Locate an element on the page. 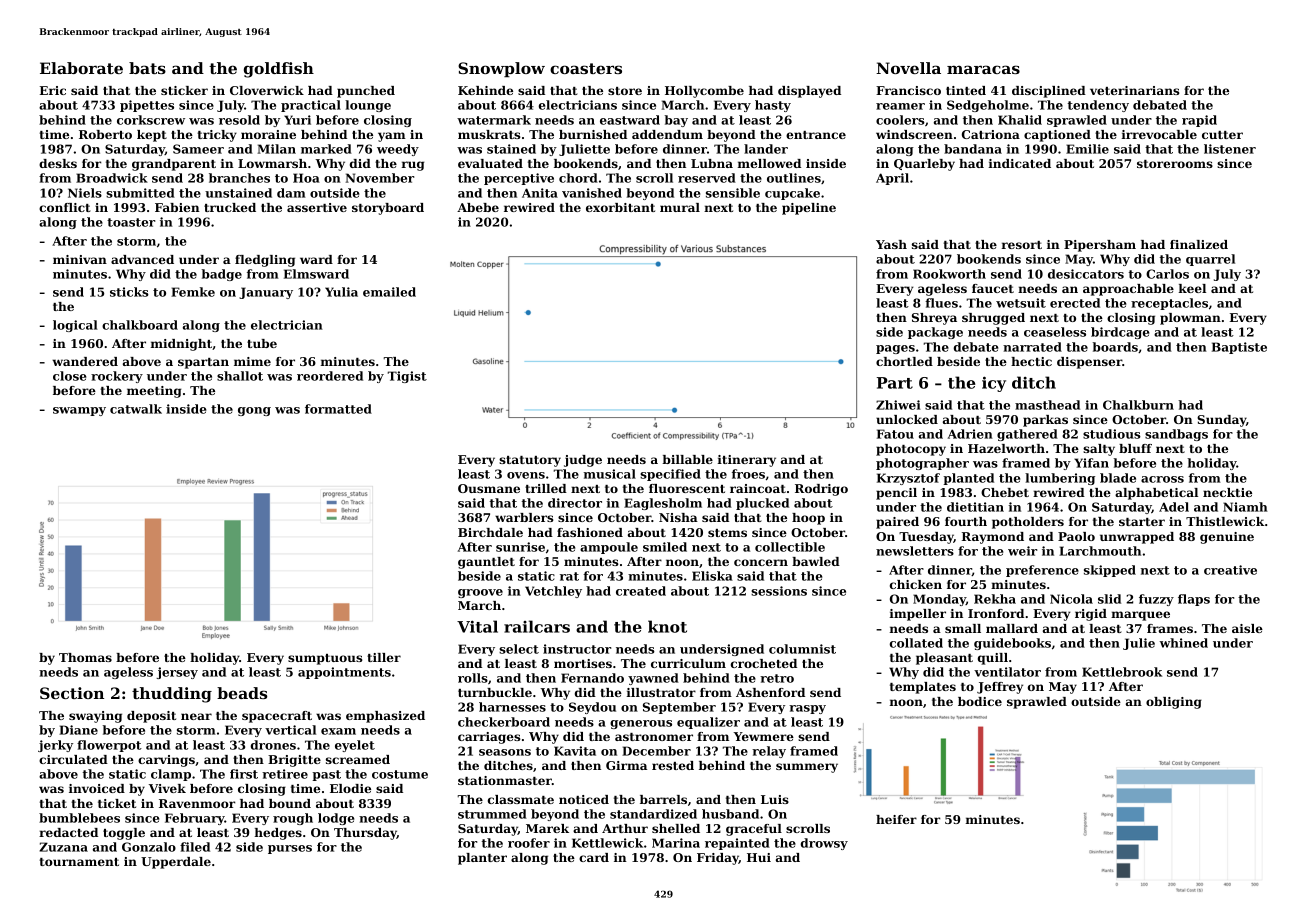 The image size is (1308, 924). Thistlewick is located at coordinates (1225, 521).
